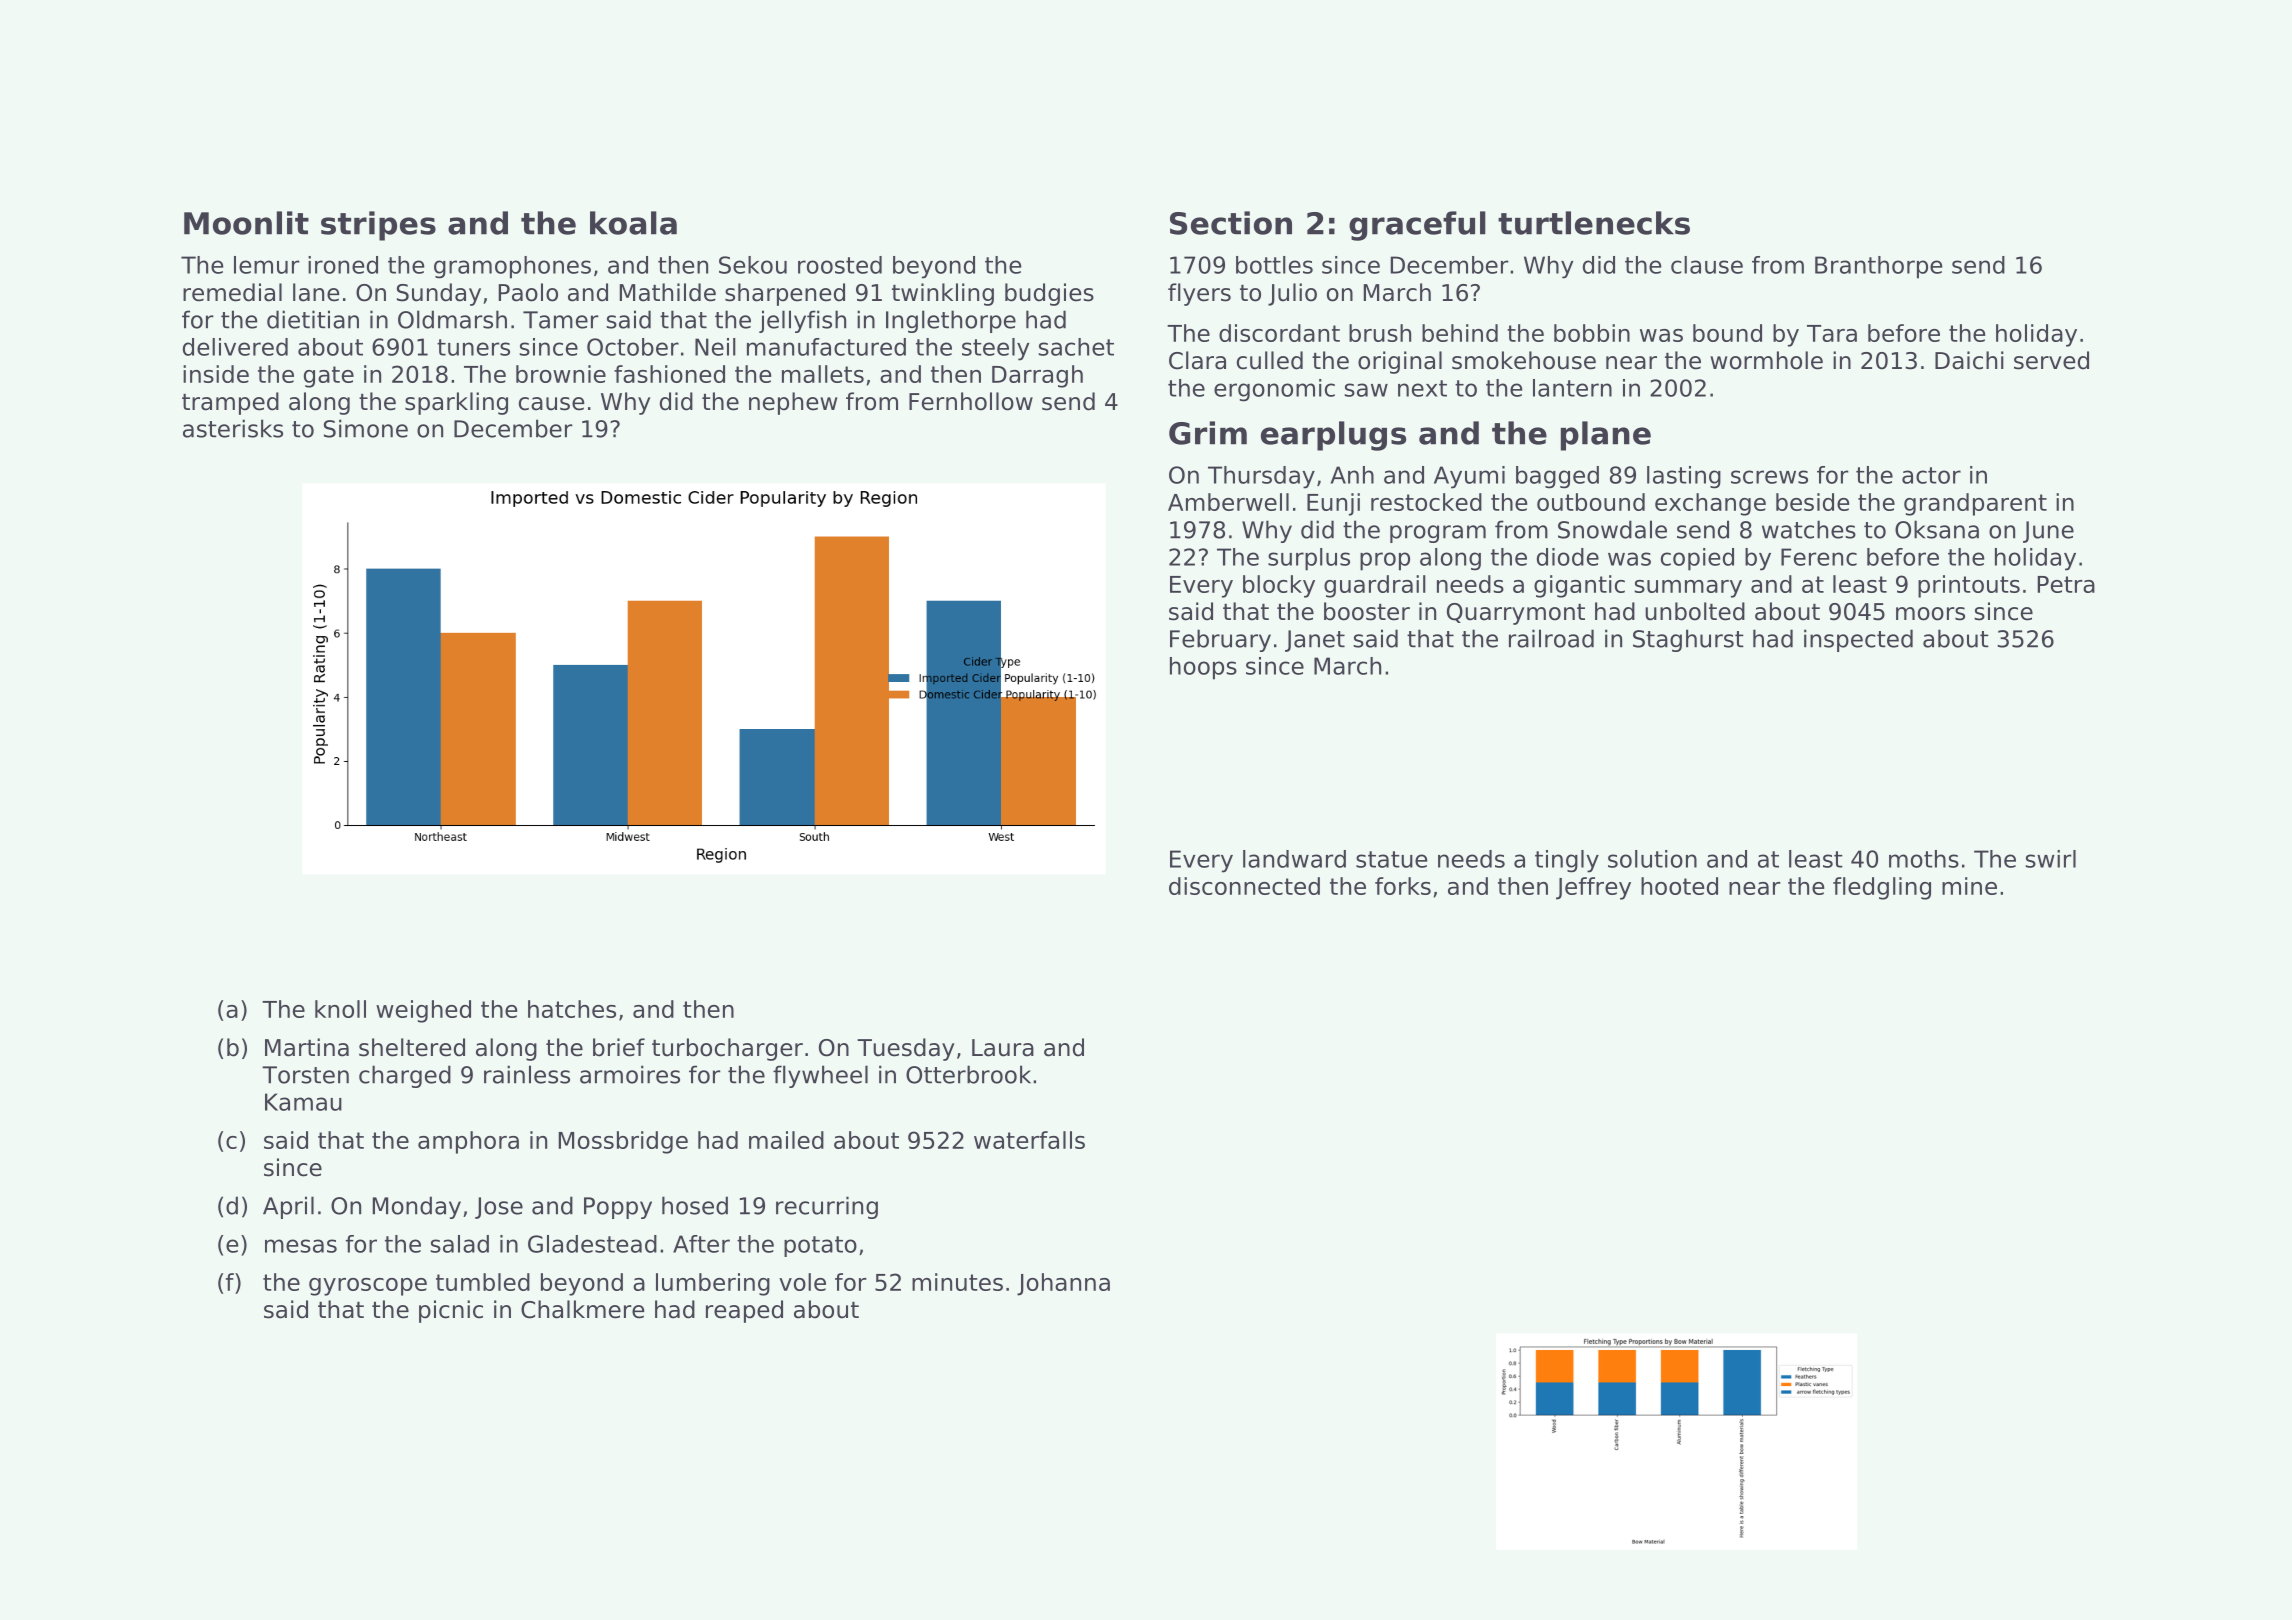 This document has height=1620, width=2292. I want to click on knoll, so click(340, 1009).
